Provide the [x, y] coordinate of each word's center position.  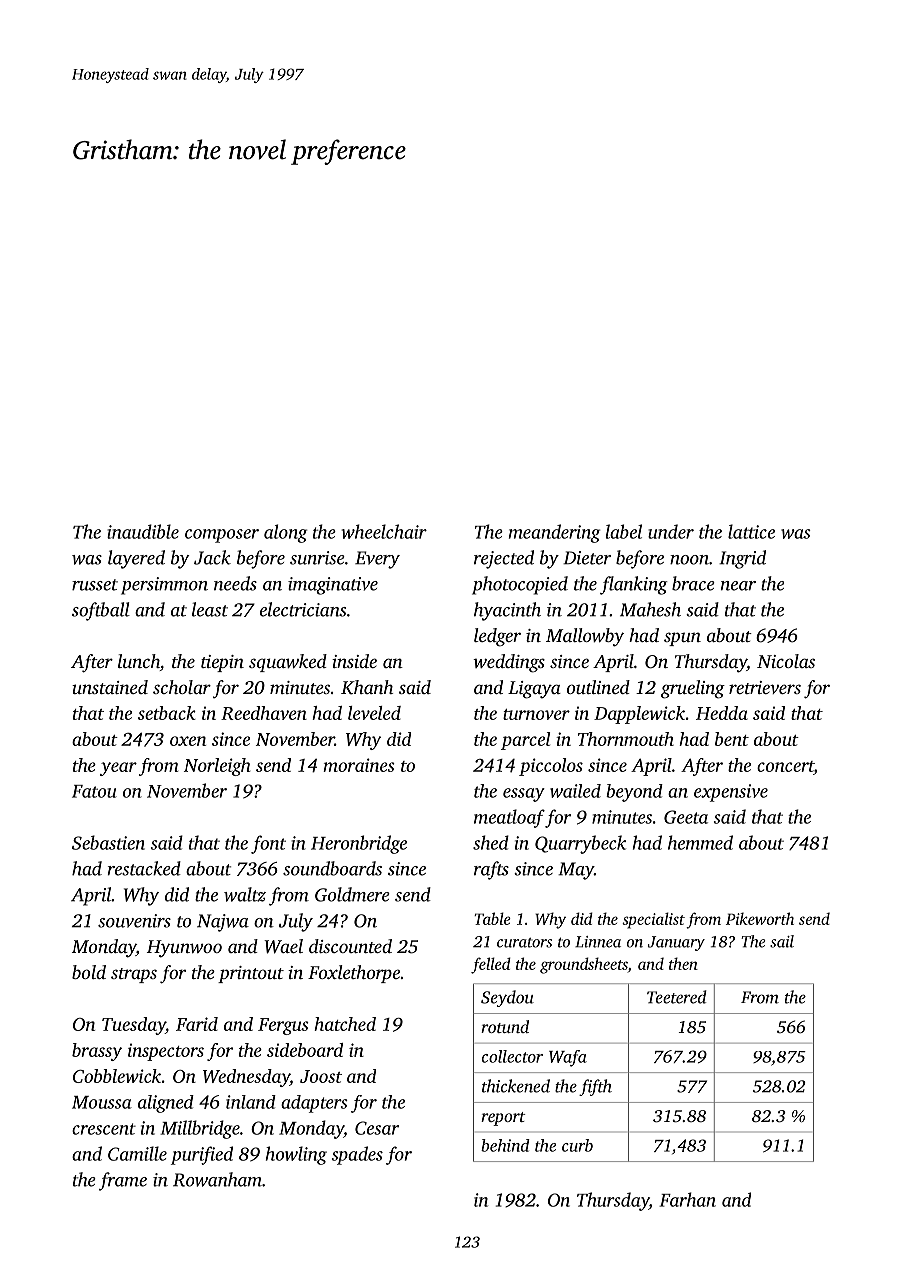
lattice [751, 531]
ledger [497, 637]
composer [222, 536]
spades [357, 1155]
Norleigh [217, 767]
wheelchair [384, 531]
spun [682, 639]
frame [123, 1181]
